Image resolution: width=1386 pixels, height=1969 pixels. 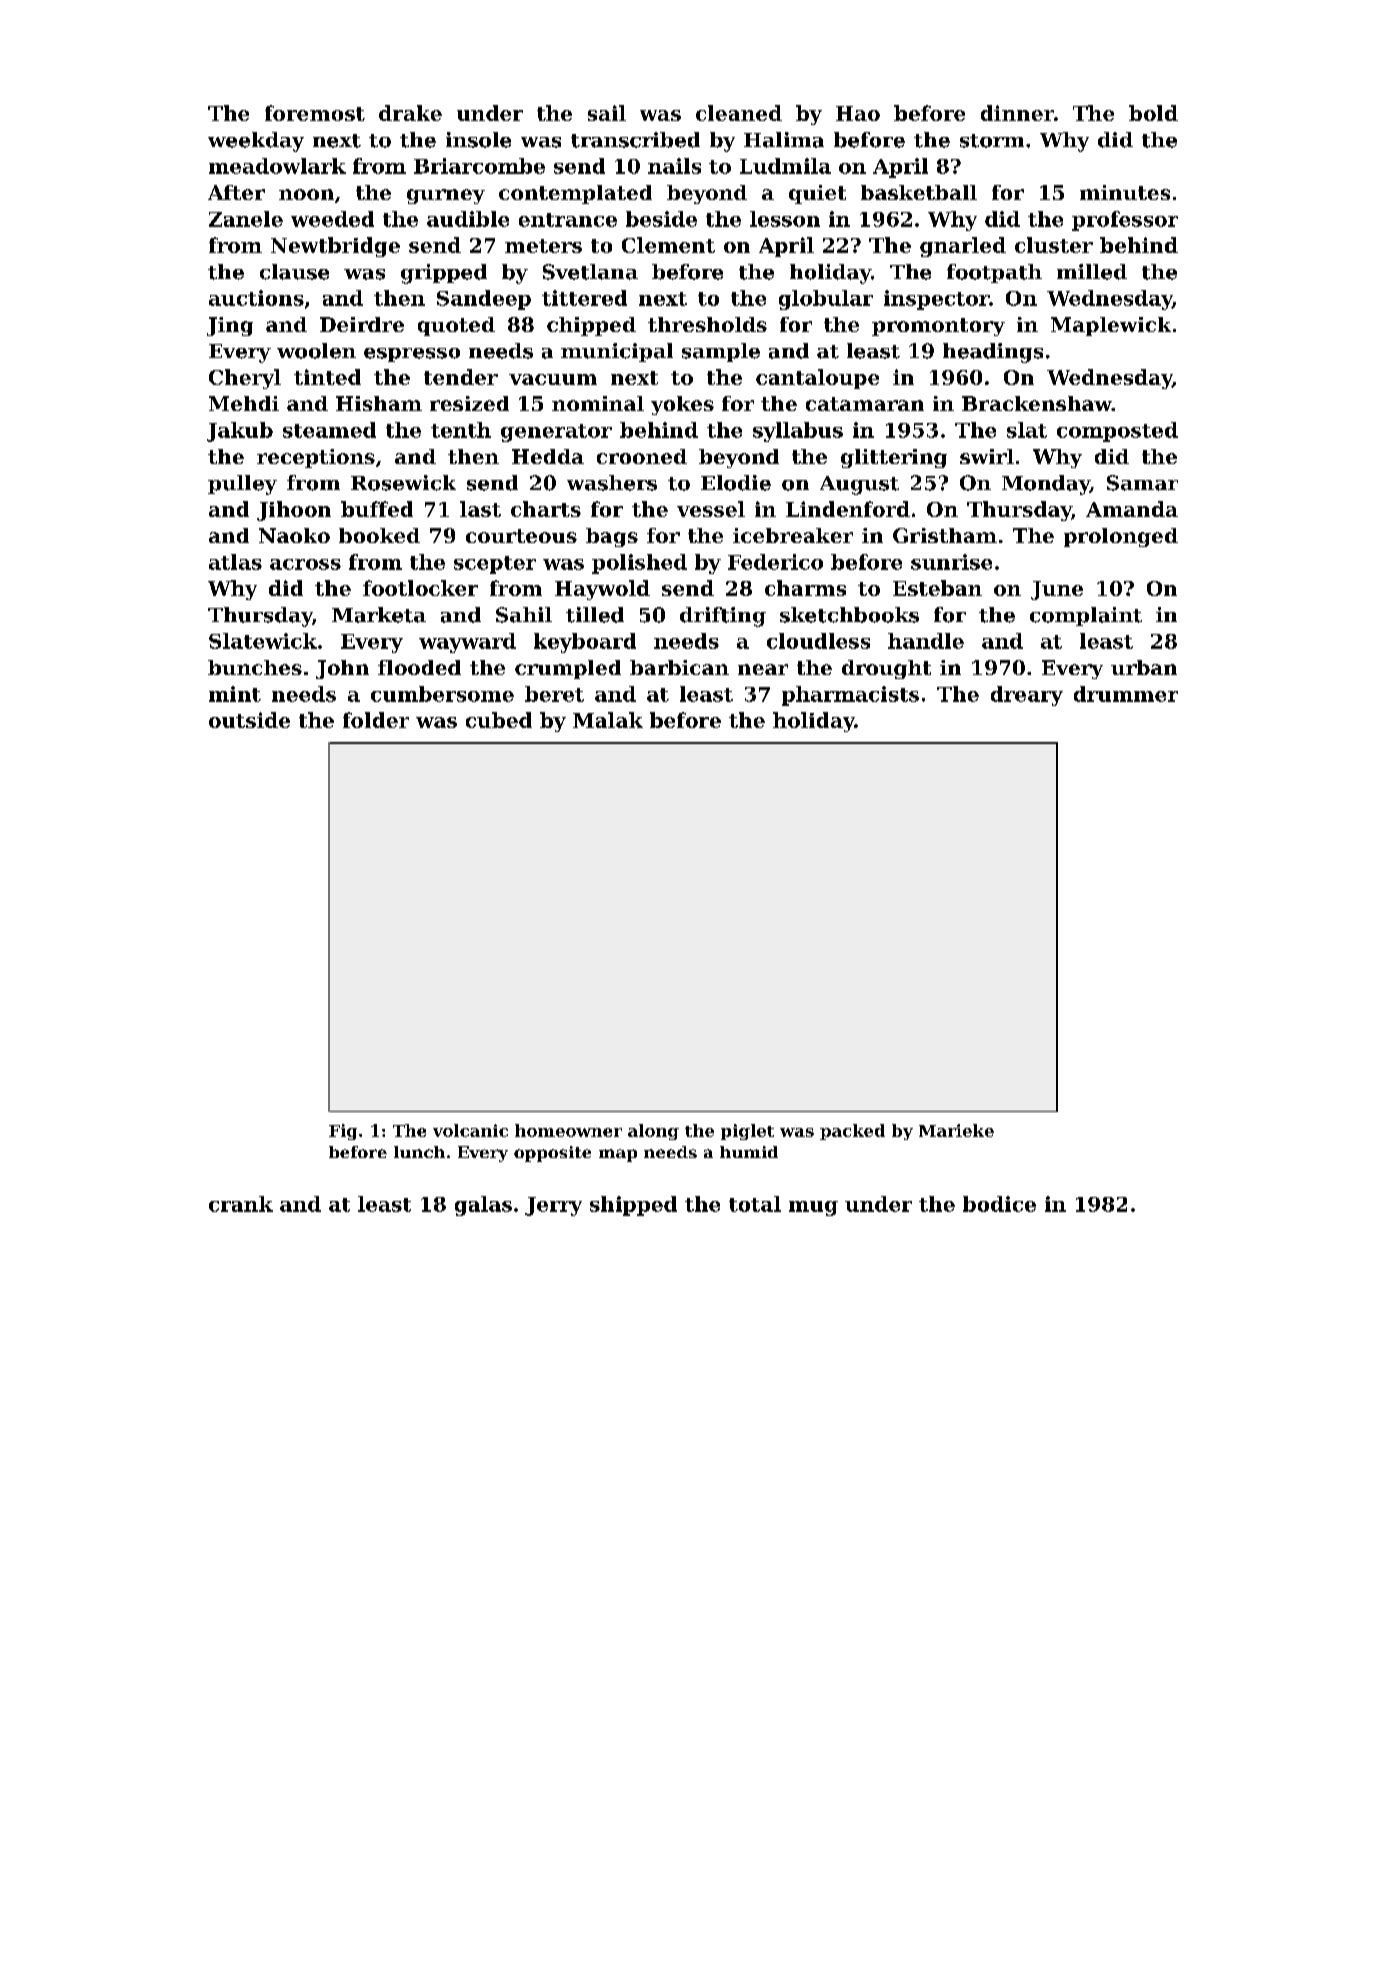 What do you see at coordinates (1126, 694) in the document?
I see `drummer` at bounding box center [1126, 694].
